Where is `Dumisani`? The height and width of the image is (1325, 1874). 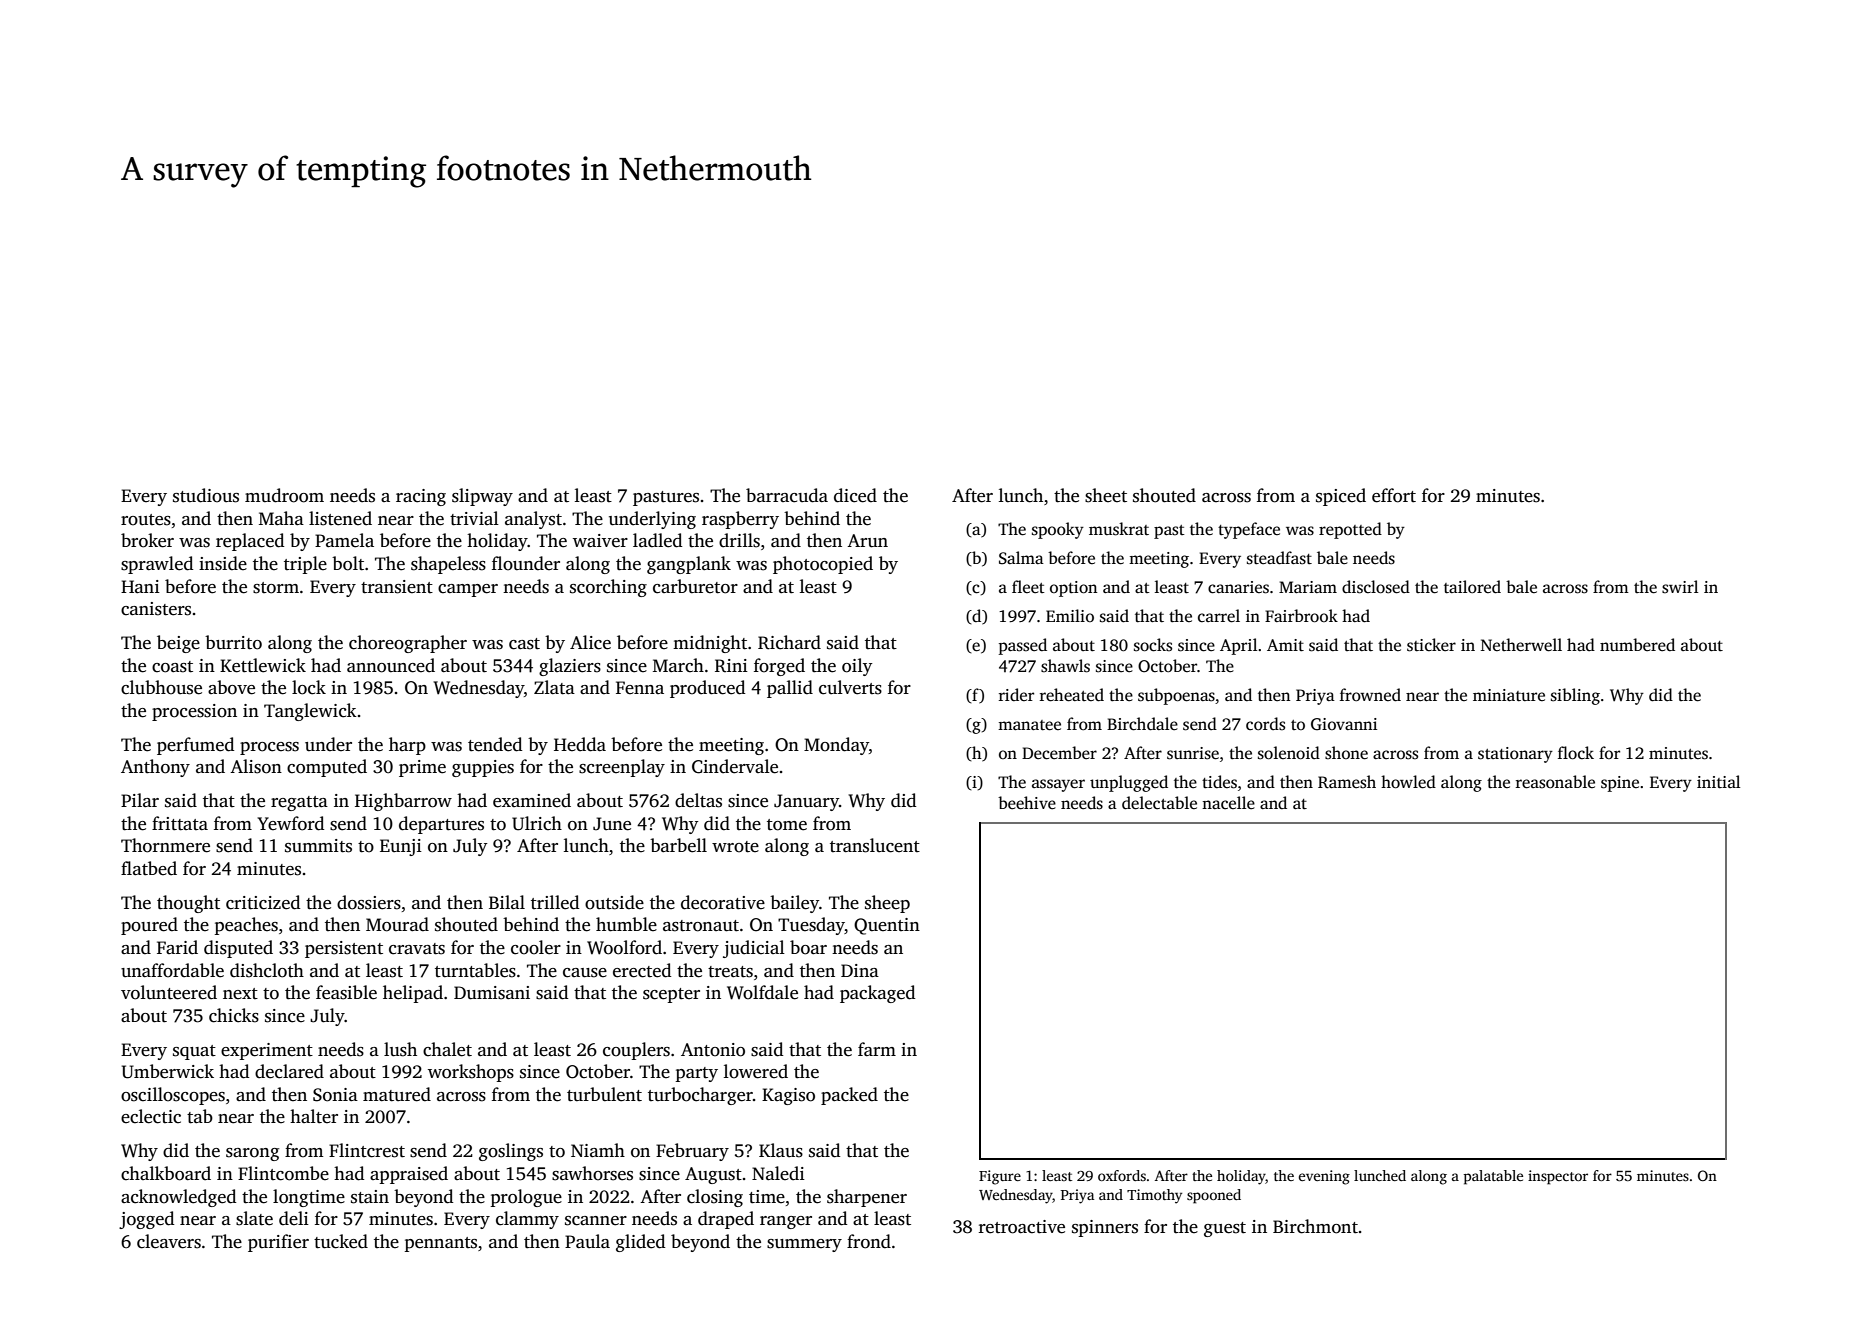
Dumisani is located at coordinates (492, 993).
